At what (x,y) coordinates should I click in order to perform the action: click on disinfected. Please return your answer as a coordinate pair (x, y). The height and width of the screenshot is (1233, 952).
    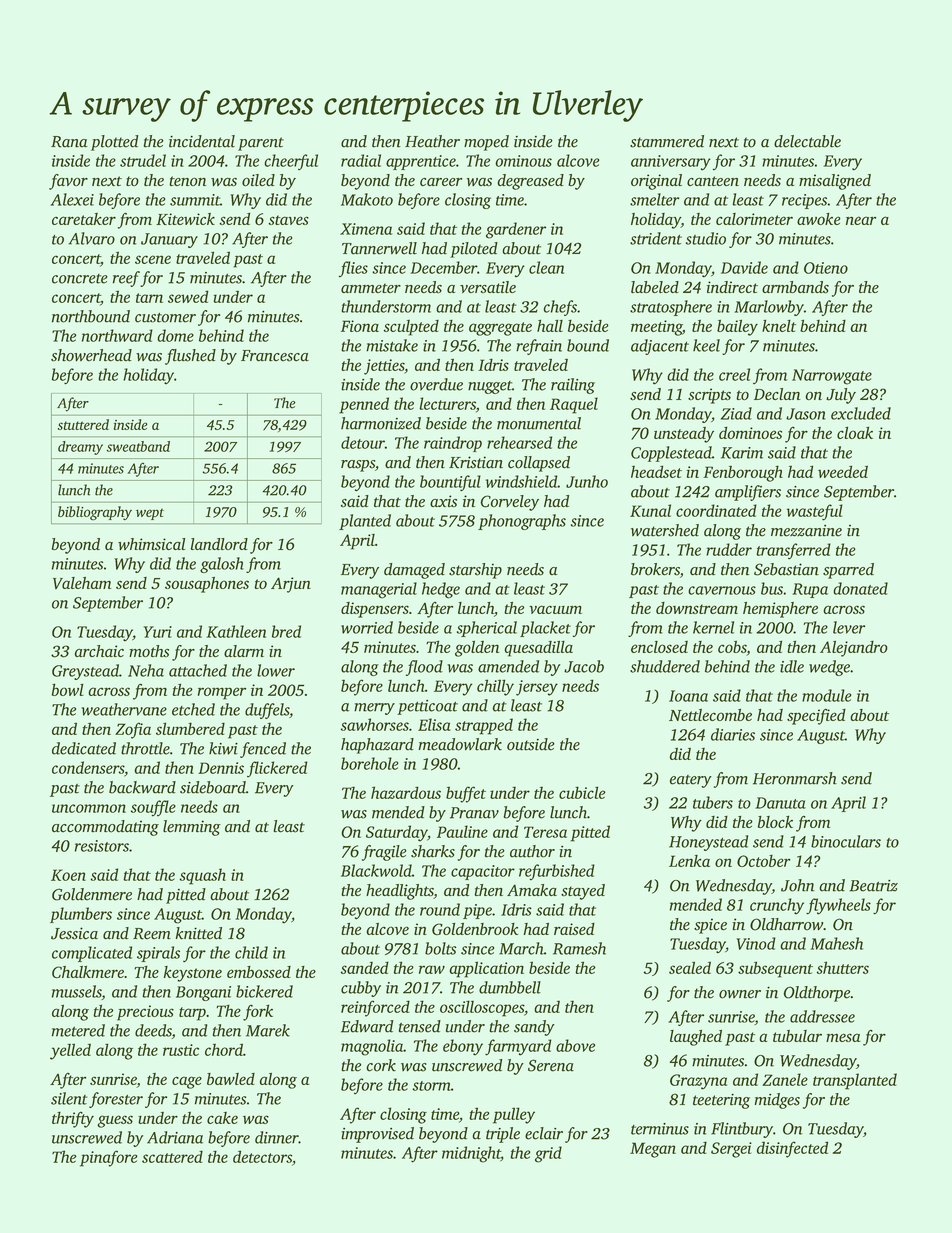
    Looking at the image, I should click on (792, 1149).
